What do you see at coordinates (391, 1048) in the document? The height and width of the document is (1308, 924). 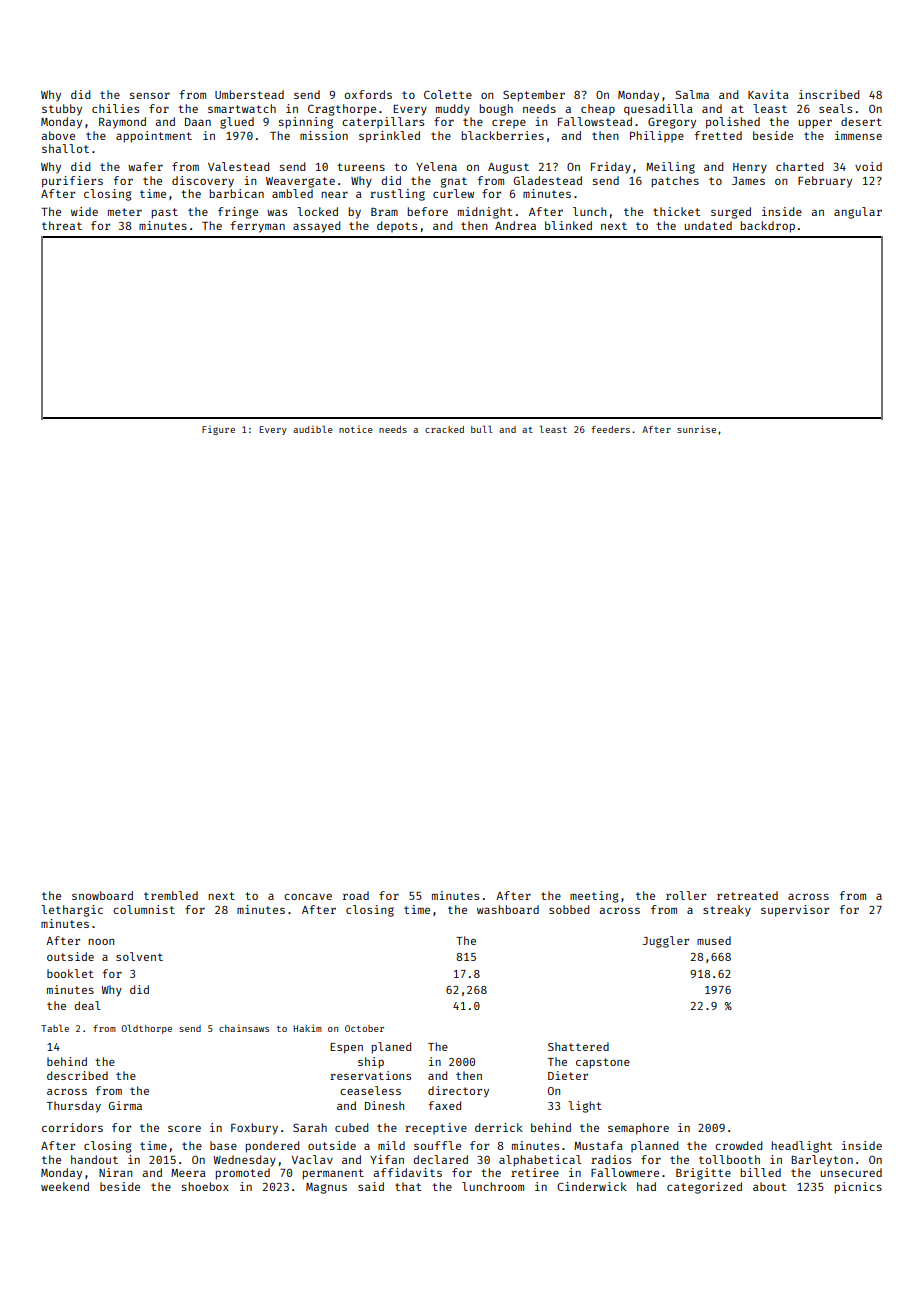 I see `planed` at bounding box center [391, 1048].
